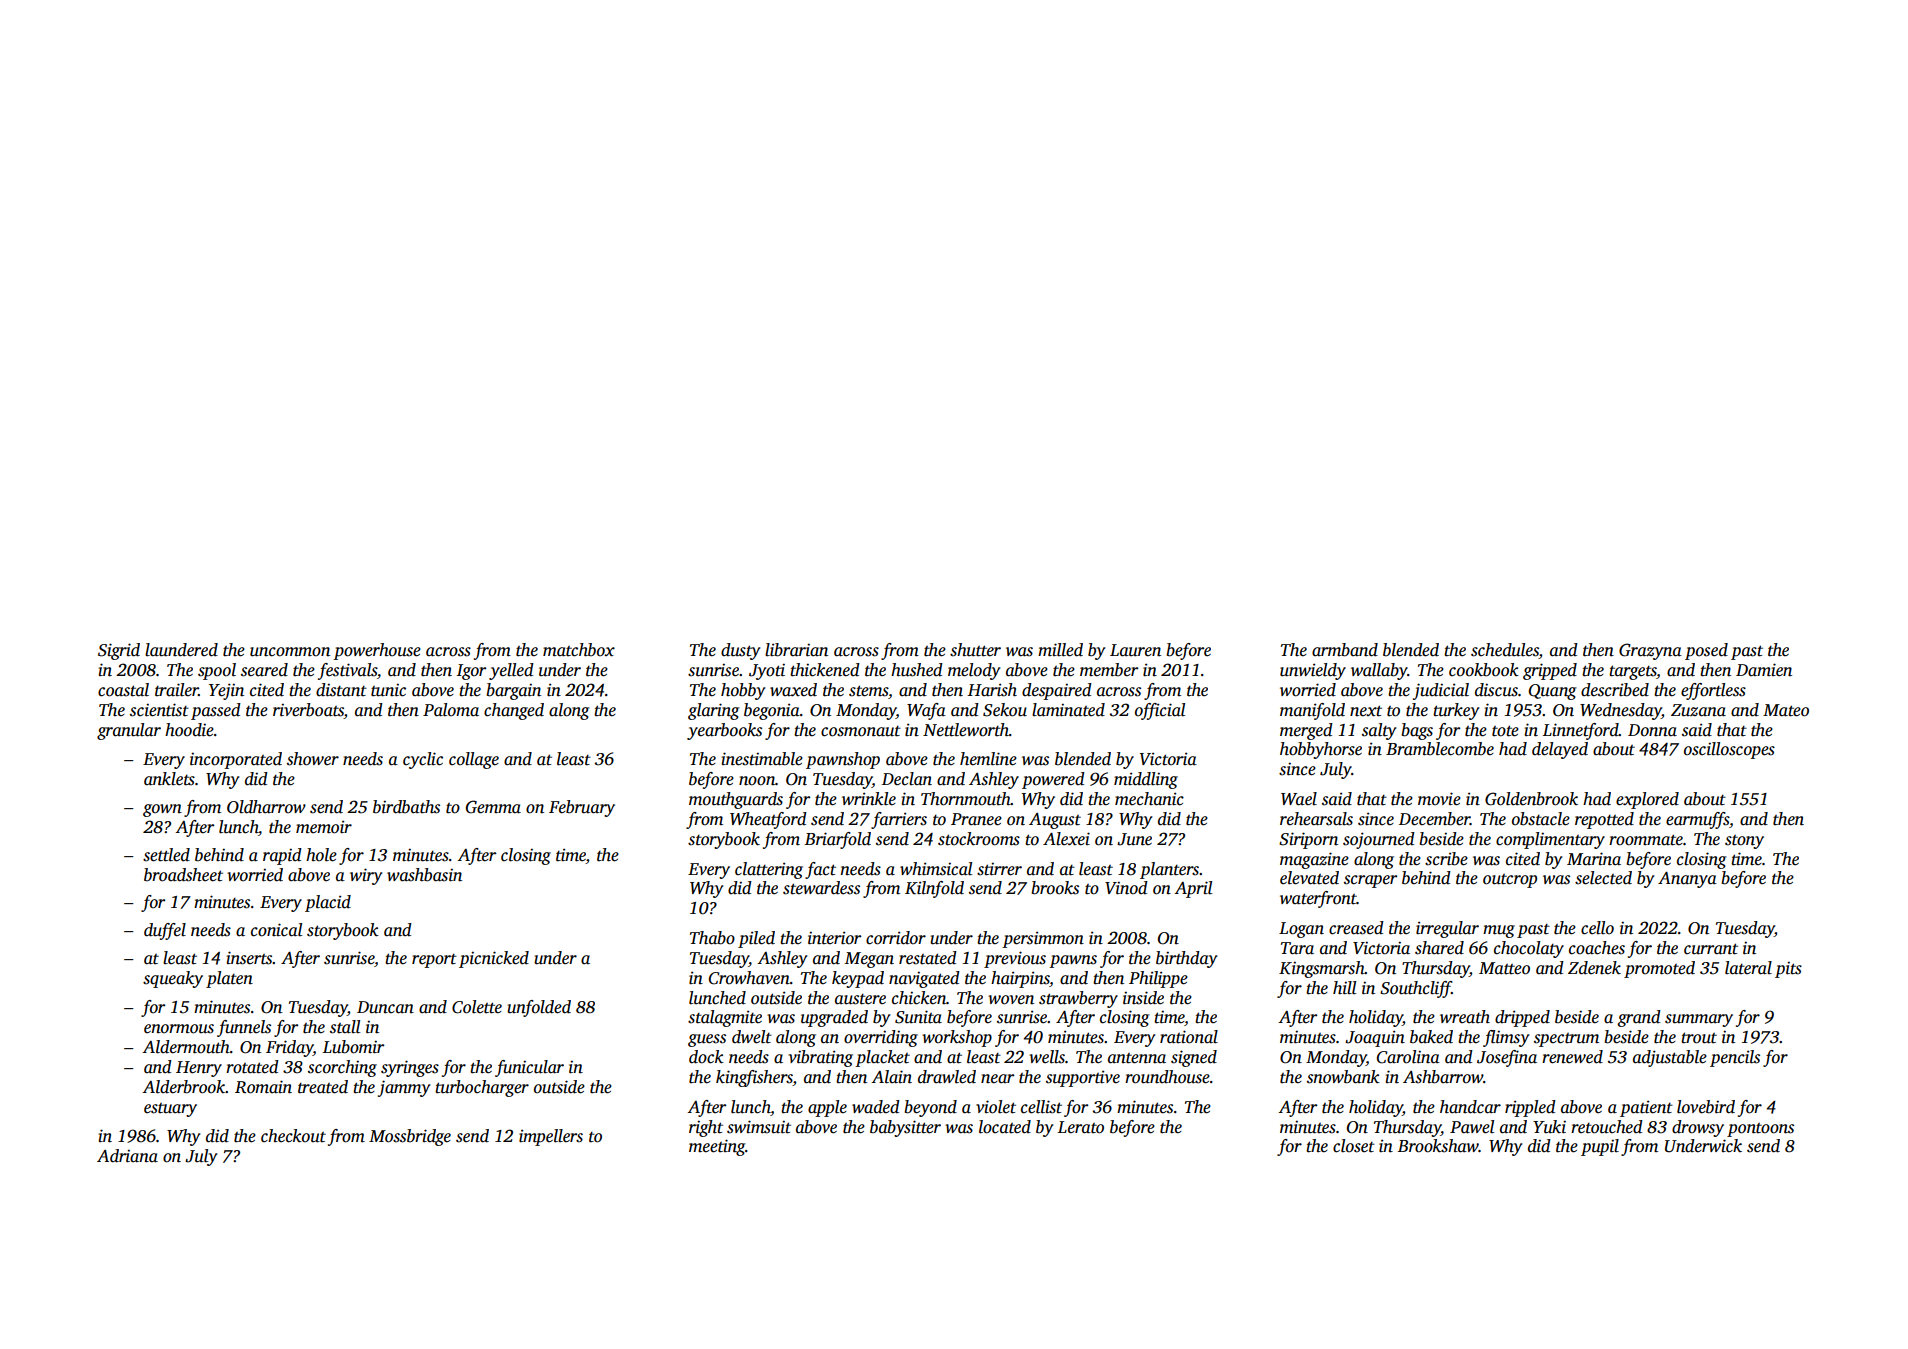 This screenshot has width=1908, height=1349. What do you see at coordinates (717, 1147) in the screenshot?
I see `meeting` at bounding box center [717, 1147].
